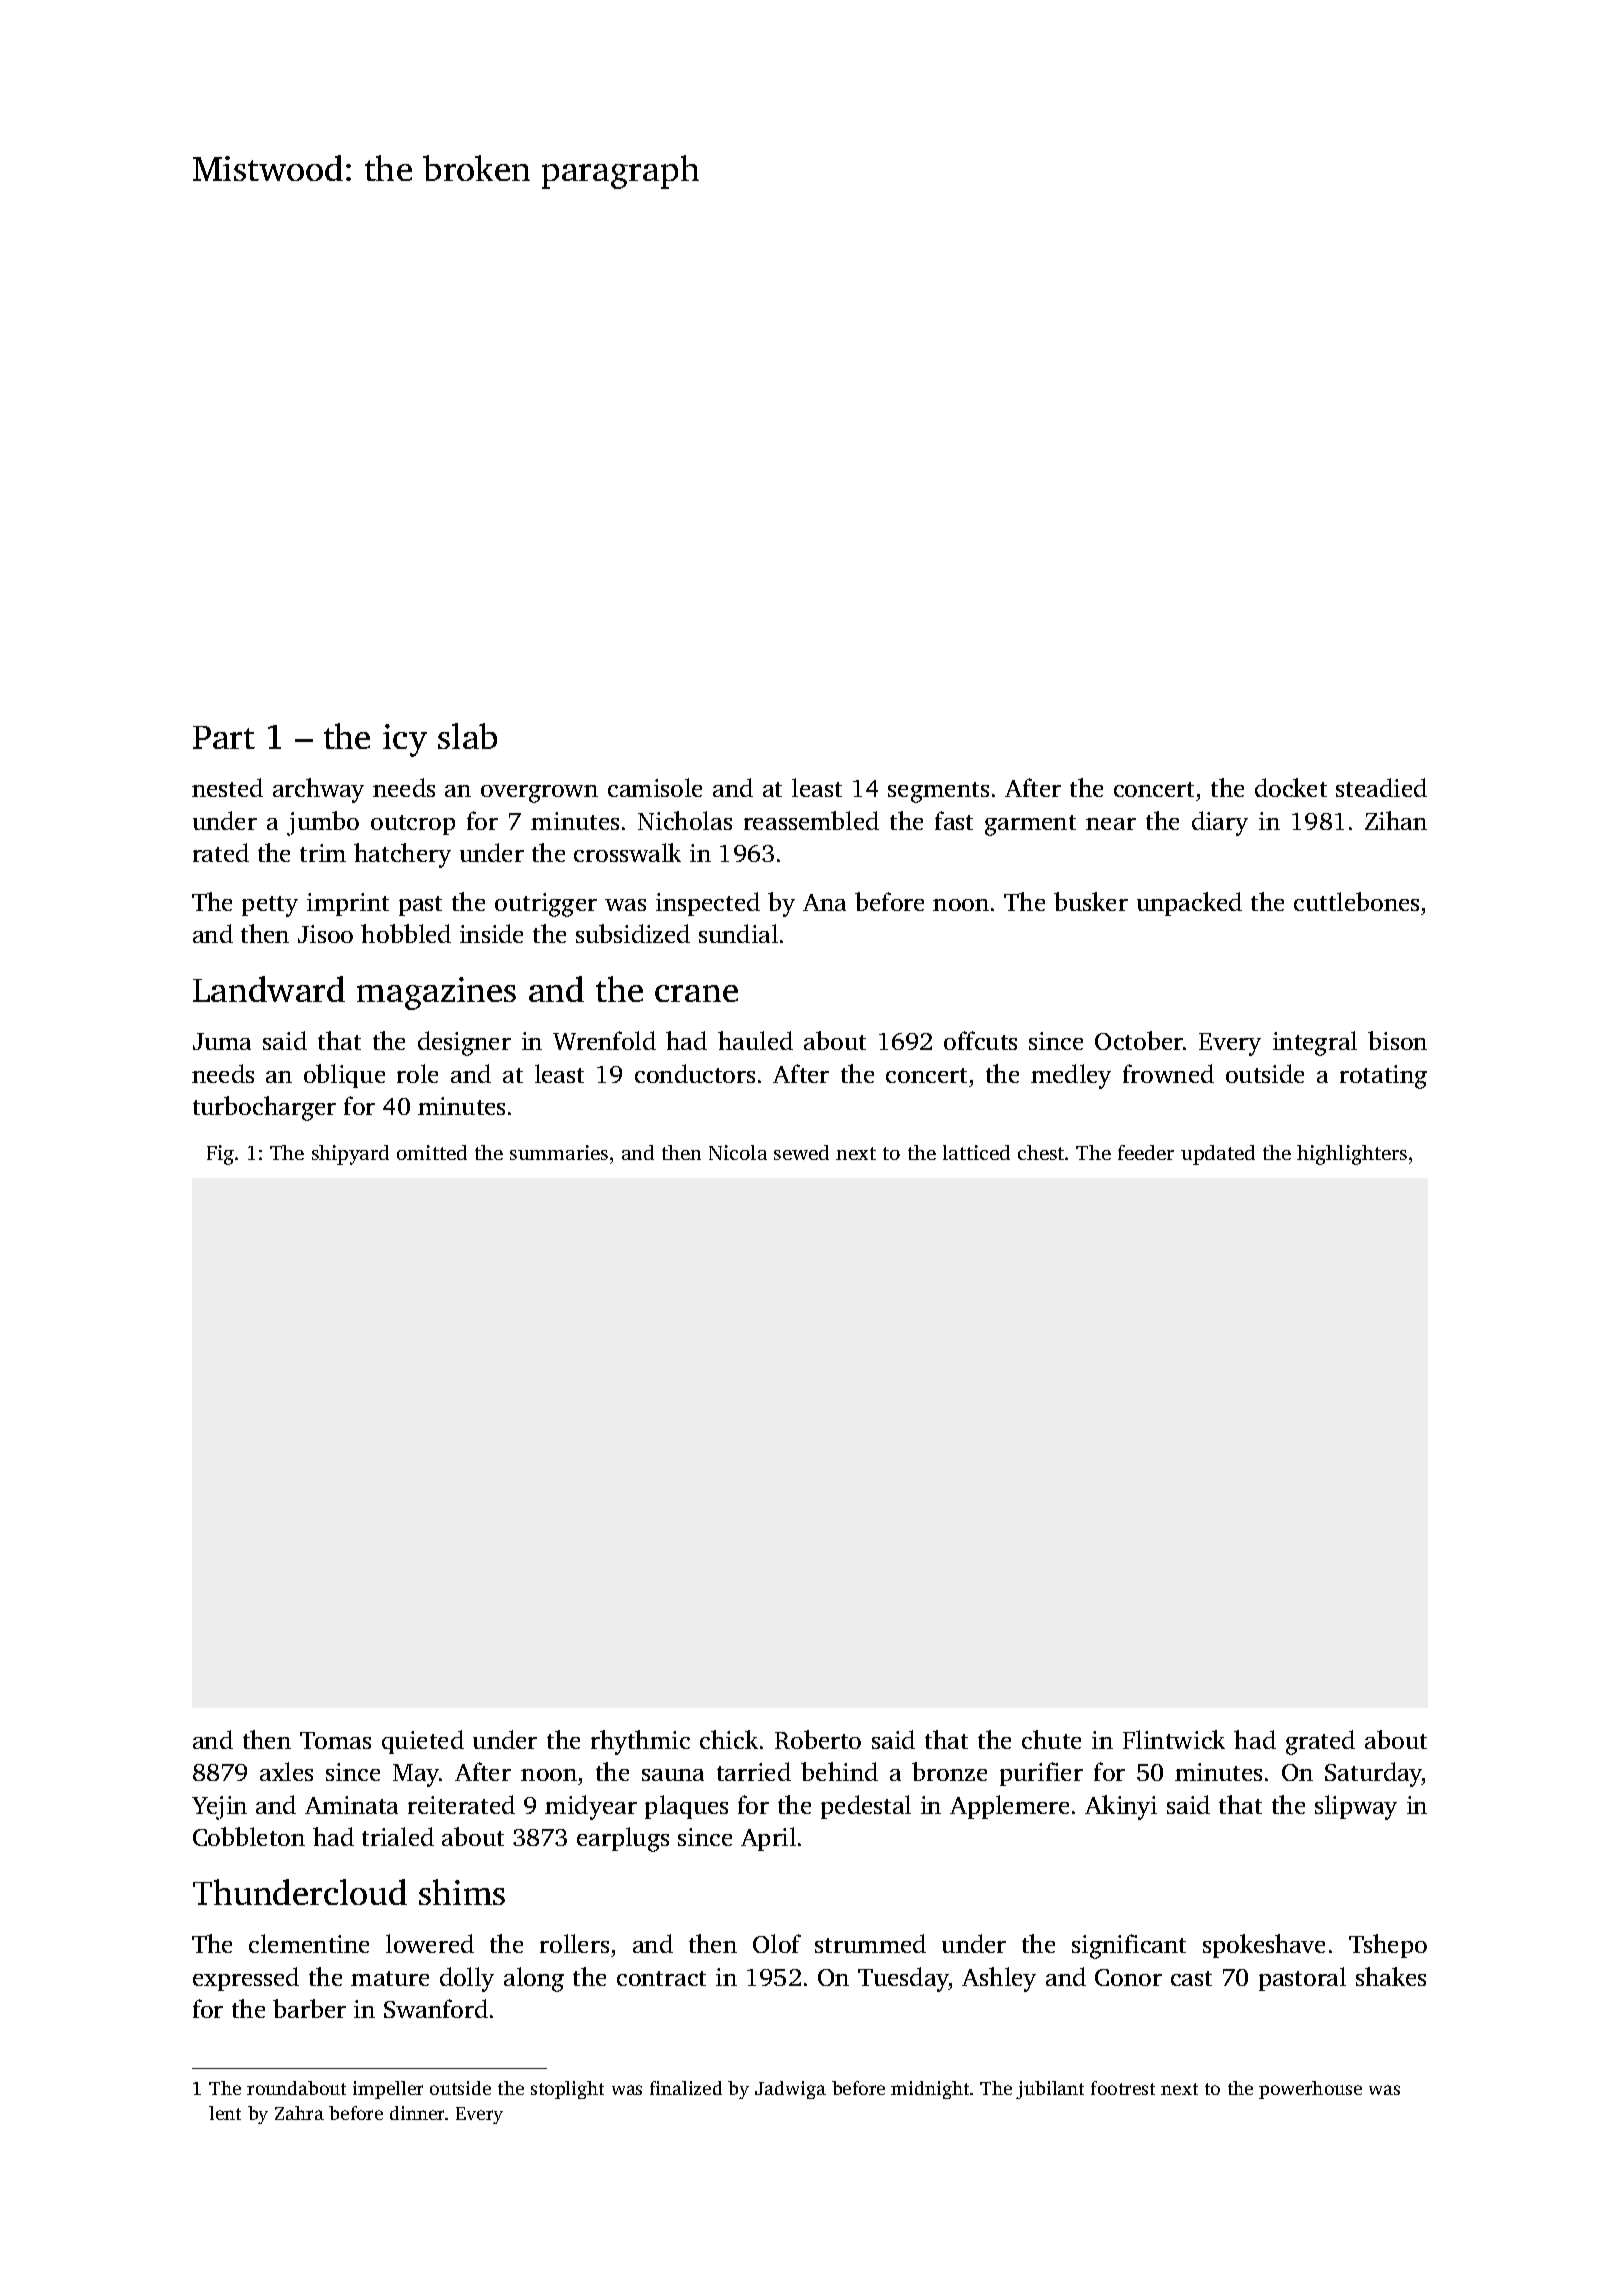 The width and height of the screenshot is (1620, 2292). Describe the element at coordinates (1139, 1040) in the screenshot. I see `October` at that location.
